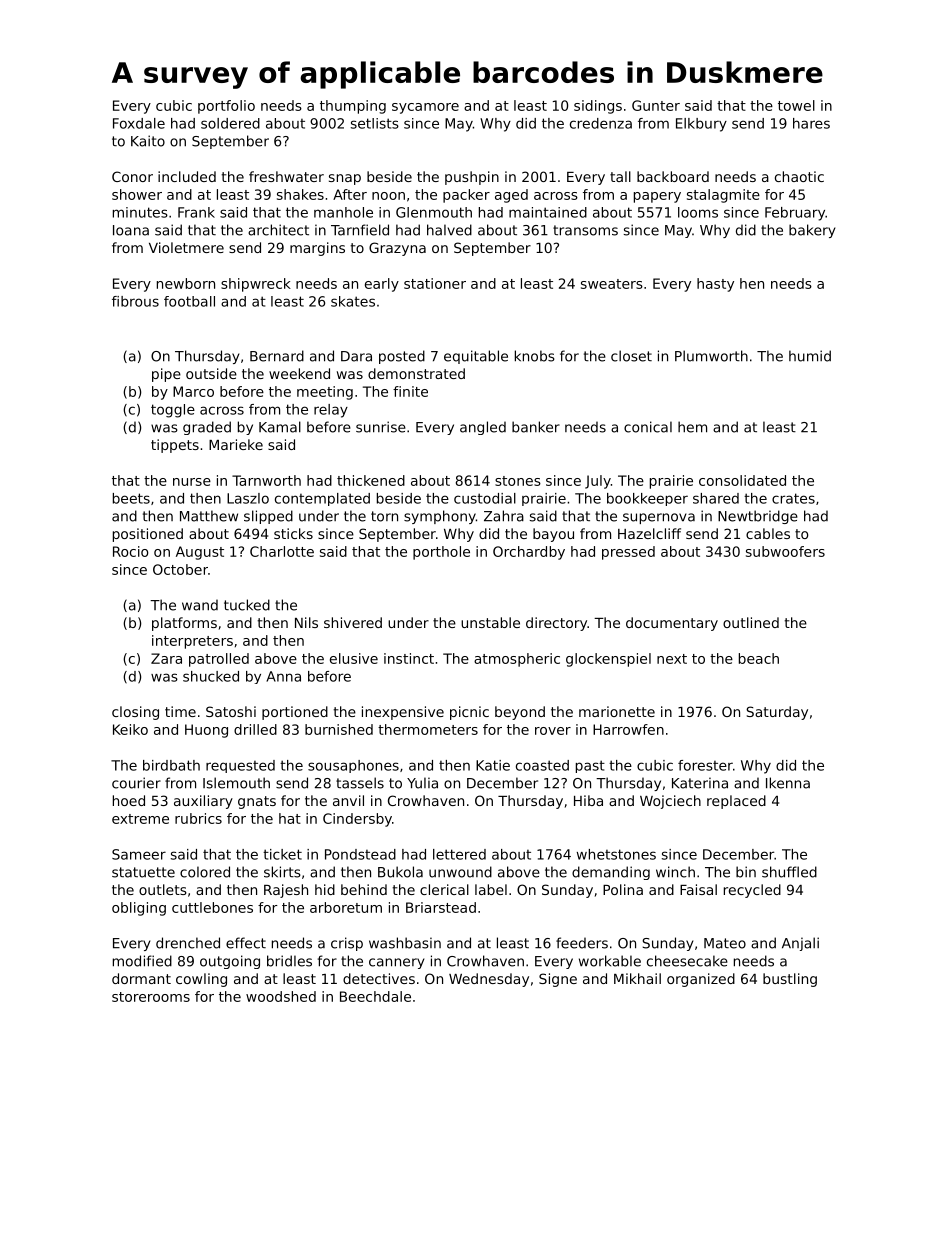  What do you see at coordinates (151, 997) in the page?
I see `storerooms` at bounding box center [151, 997].
